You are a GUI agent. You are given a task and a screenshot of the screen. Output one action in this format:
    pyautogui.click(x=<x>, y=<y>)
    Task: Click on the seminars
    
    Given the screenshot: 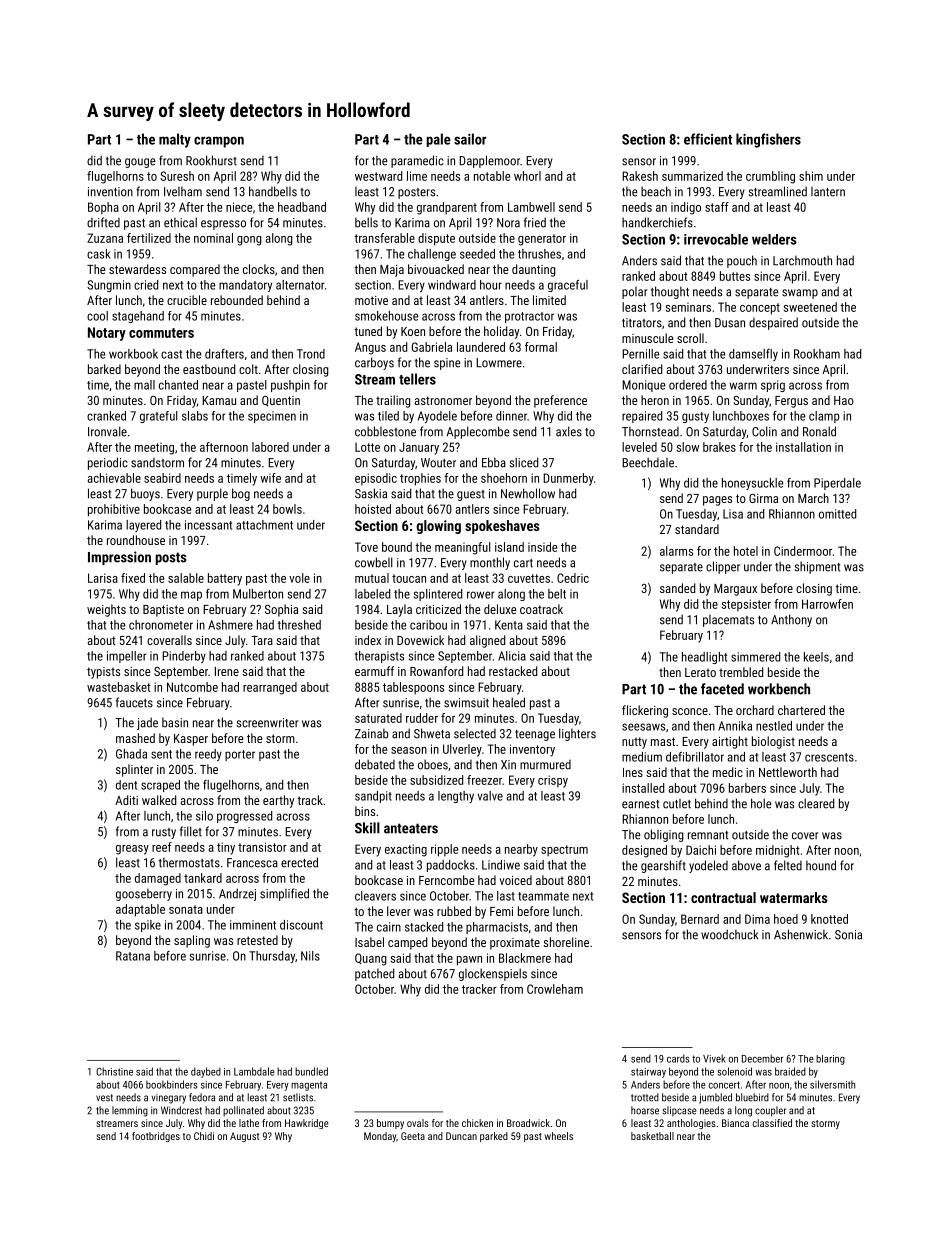 What is the action you would take?
    pyautogui.click(x=688, y=307)
